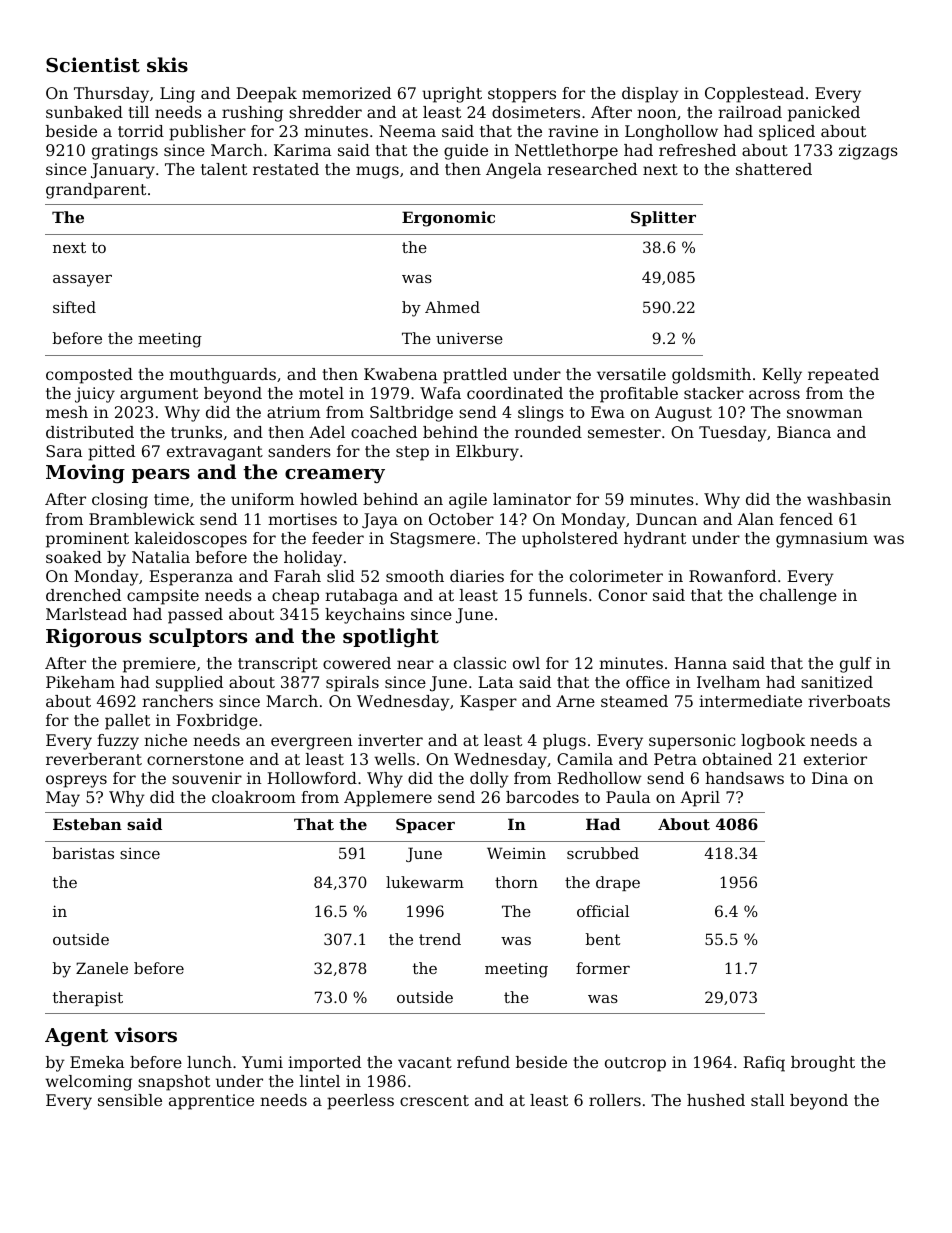  Describe the element at coordinates (211, 1102) in the page. I see `apprentice` at that location.
